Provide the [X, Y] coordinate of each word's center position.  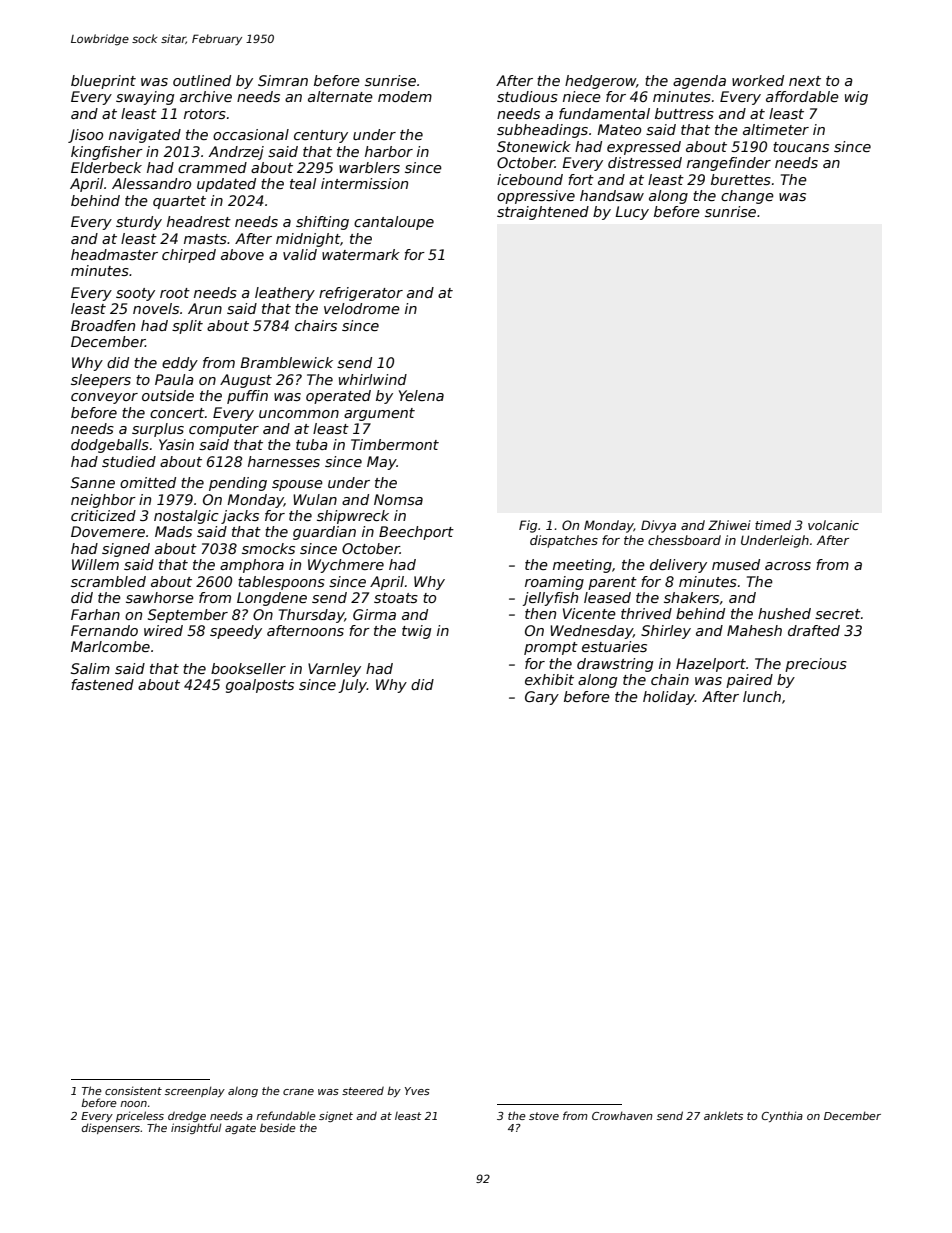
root [175, 293]
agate [240, 1129]
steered [363, 1090]
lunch [762, 696]
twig [416, 632]
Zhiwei [729, 525]
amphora [252, 566]
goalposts [260, 686]
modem [405, 96]
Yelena [421, 395]
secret [838, 614]
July [352, 686]
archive [206, 96]
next [805, 81]
